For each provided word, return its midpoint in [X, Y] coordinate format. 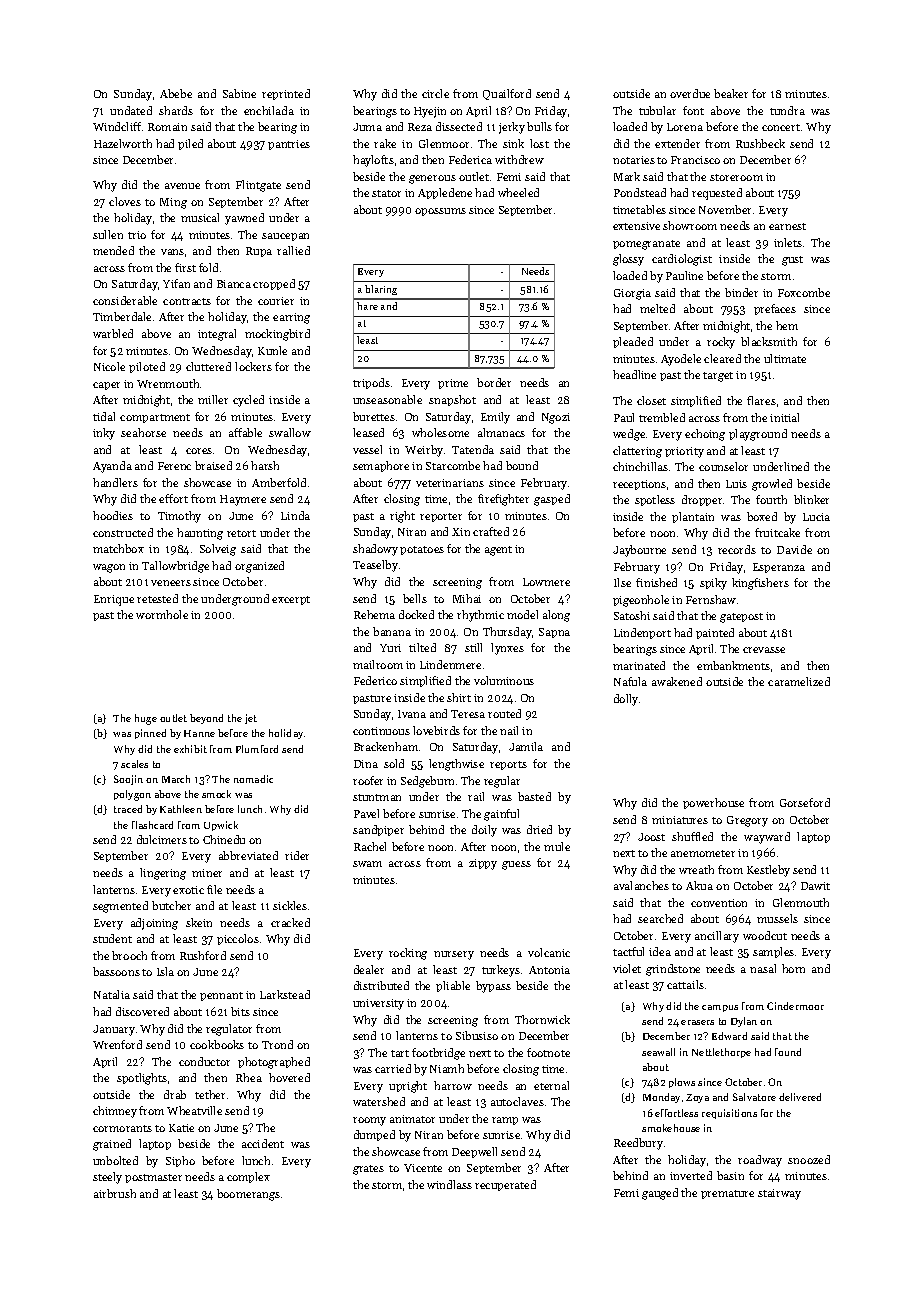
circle [435, 93]
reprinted [286, 94]
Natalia [112, 994]
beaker [731, 93]
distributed [381, 985]
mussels [777, 918]
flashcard [152, 825]
